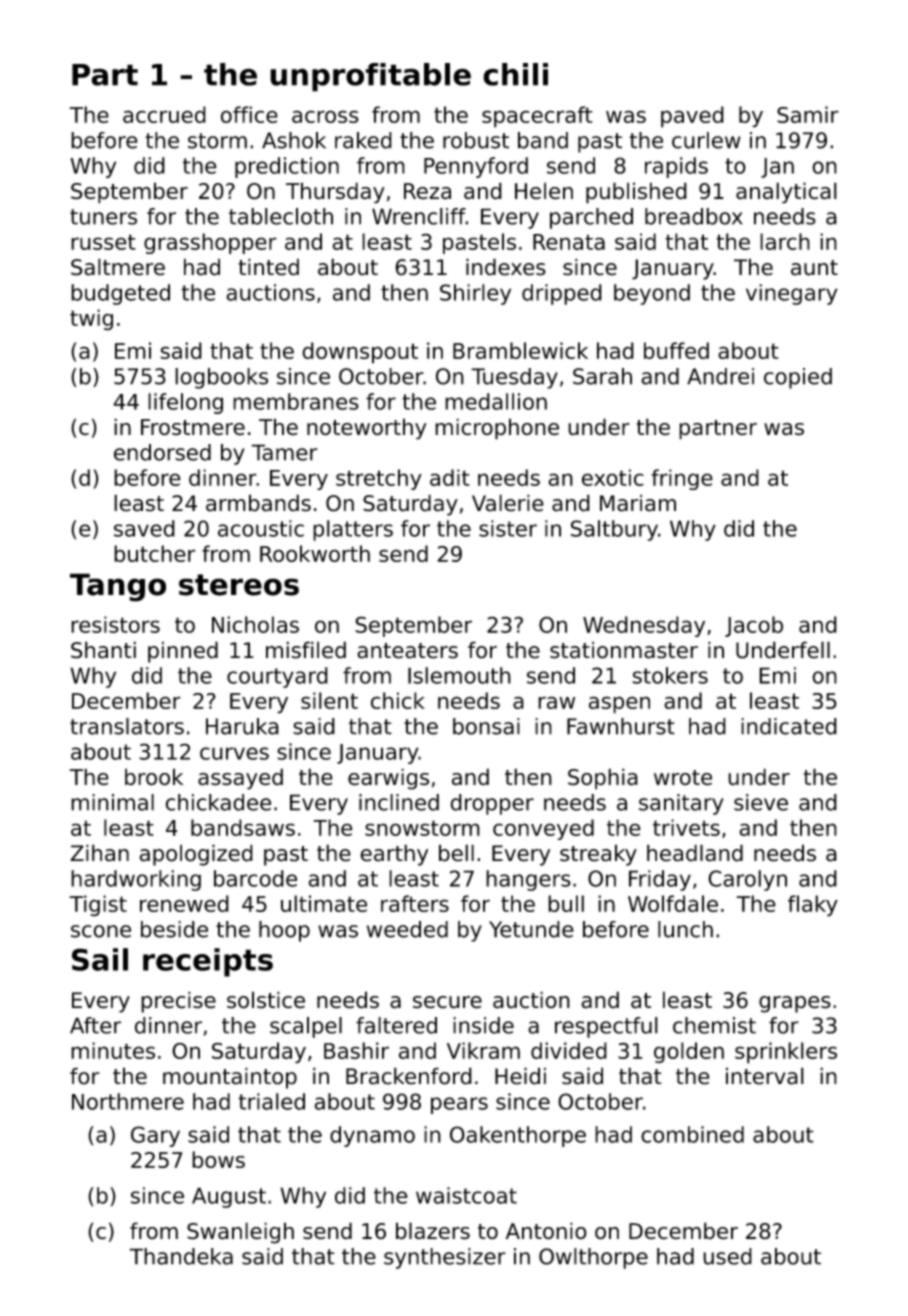 Image resolution: width=908 pixels, height=1316 pixels. Describe the element at coordinates (515, 74) in the image. I see `chili` at that location.
